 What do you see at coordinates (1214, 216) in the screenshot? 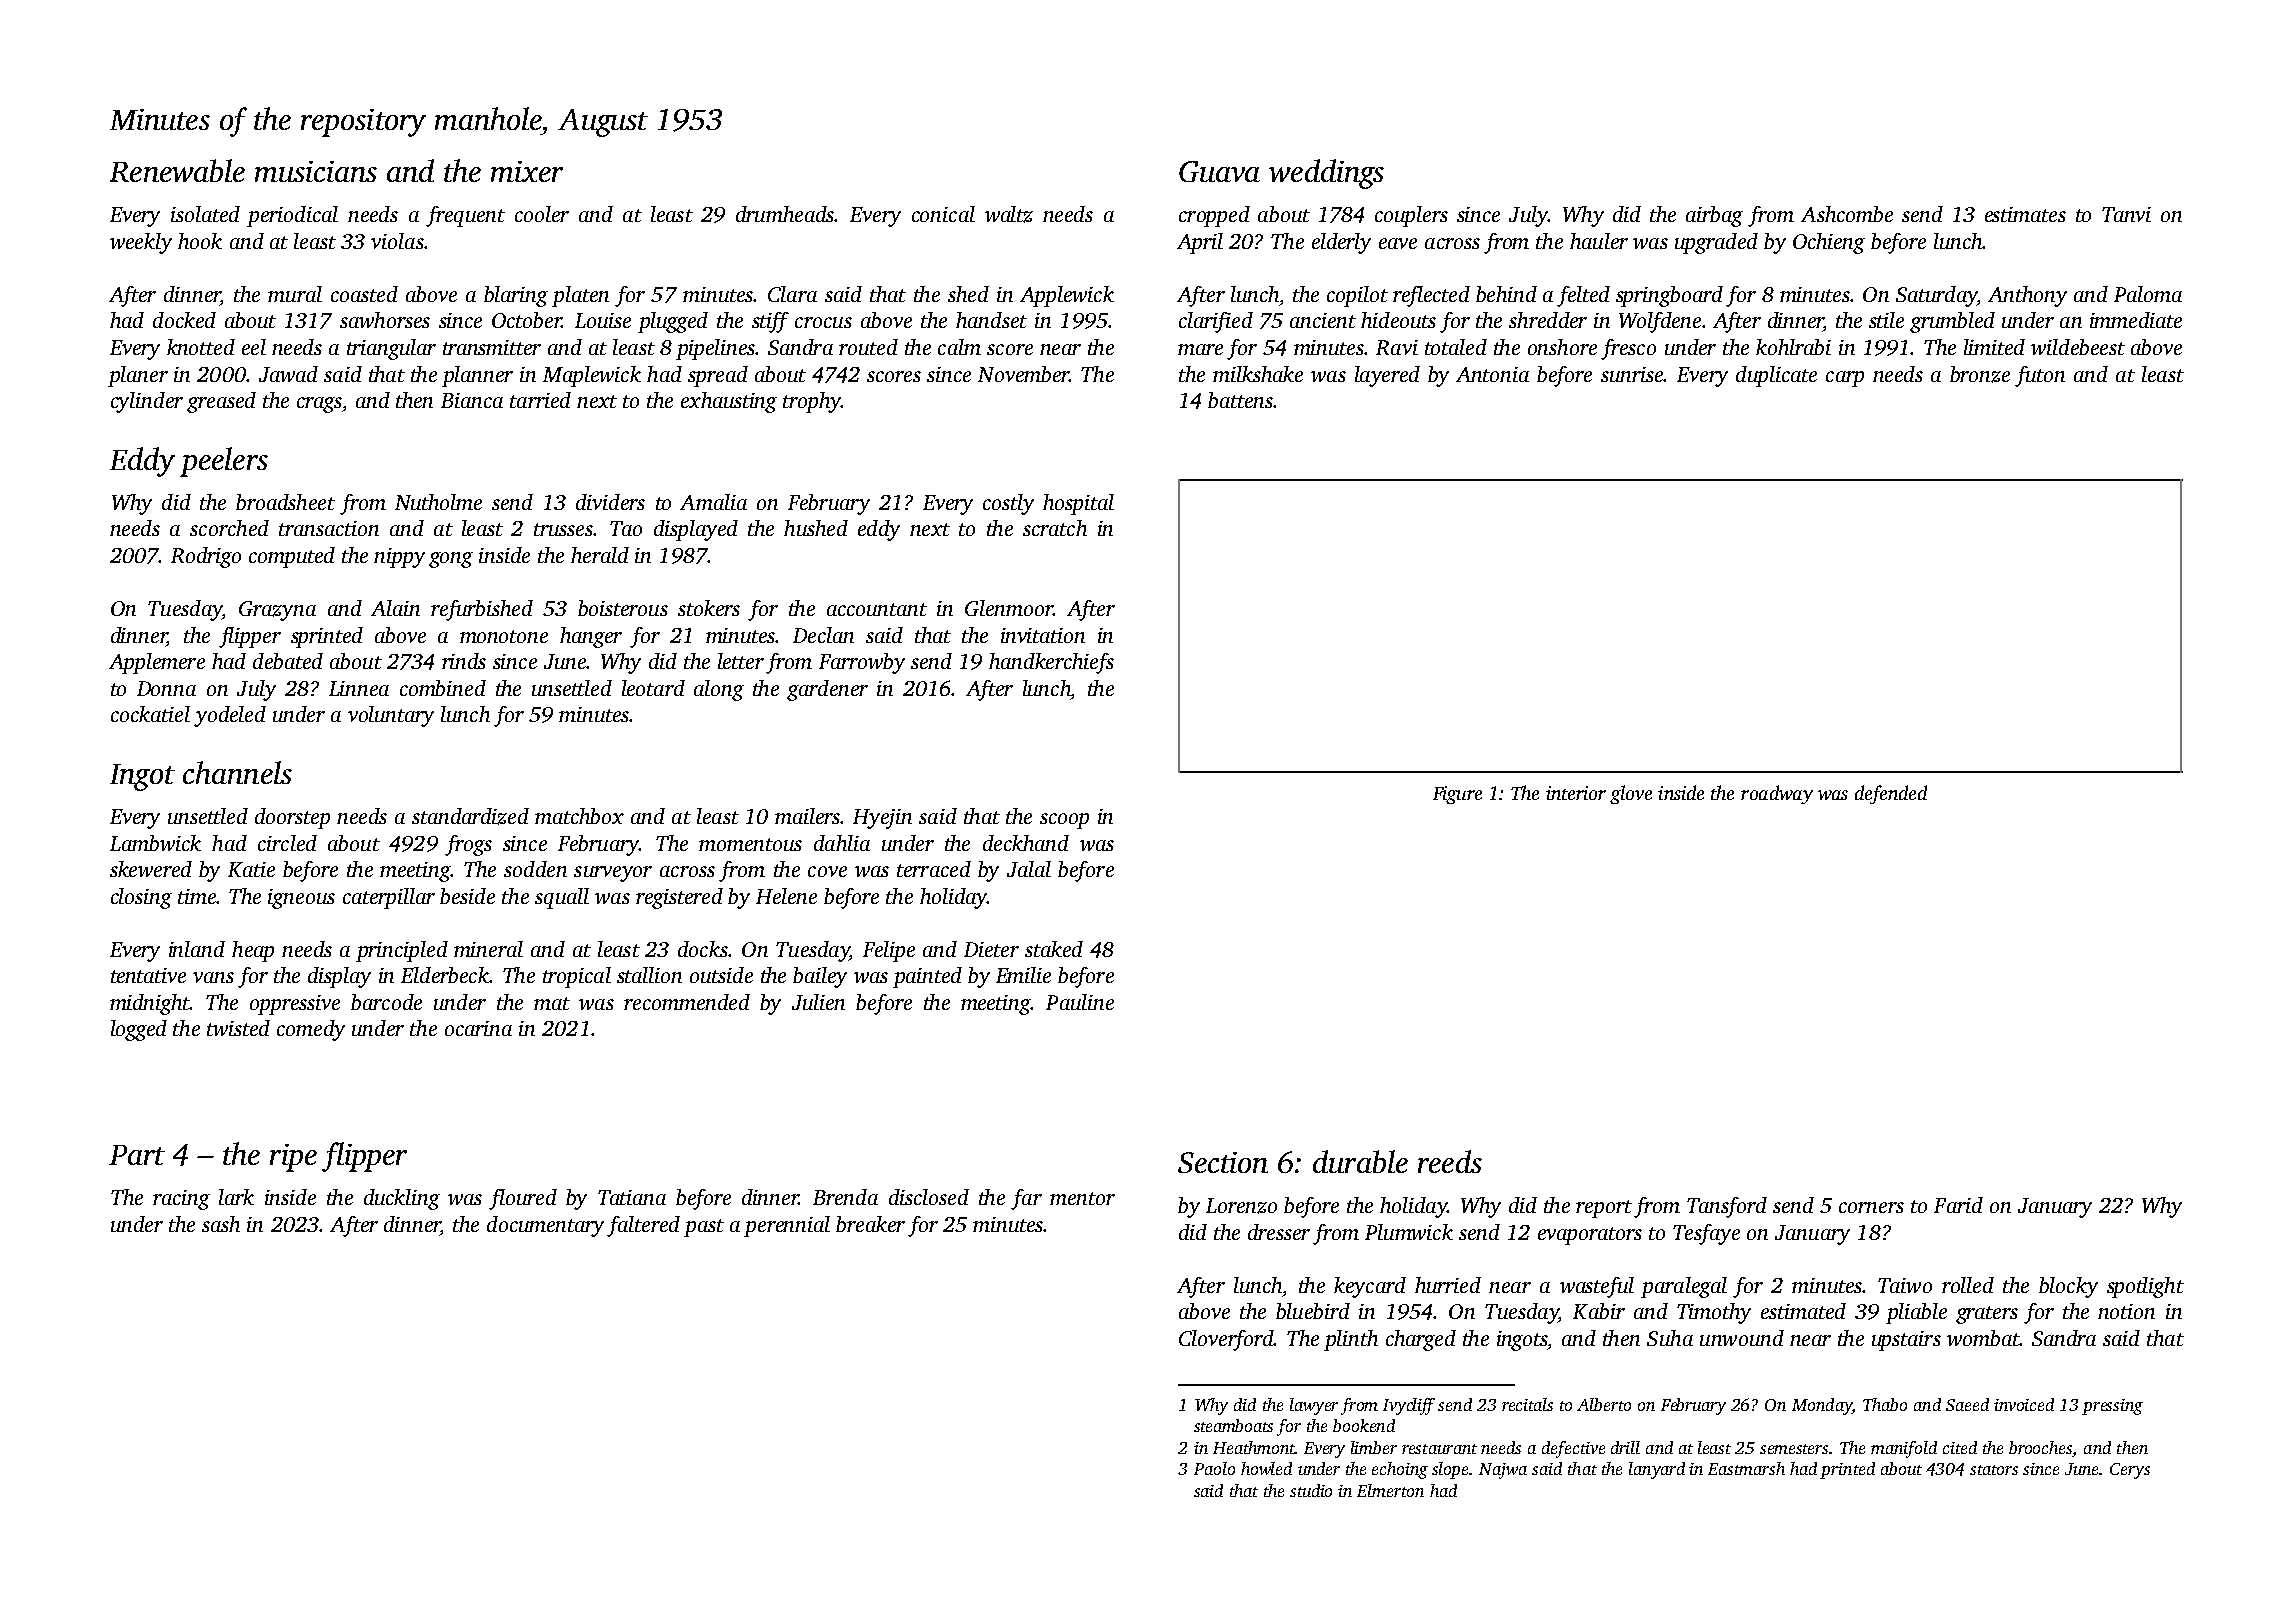
I see `cropped` at bounding box center [1214, 216].
